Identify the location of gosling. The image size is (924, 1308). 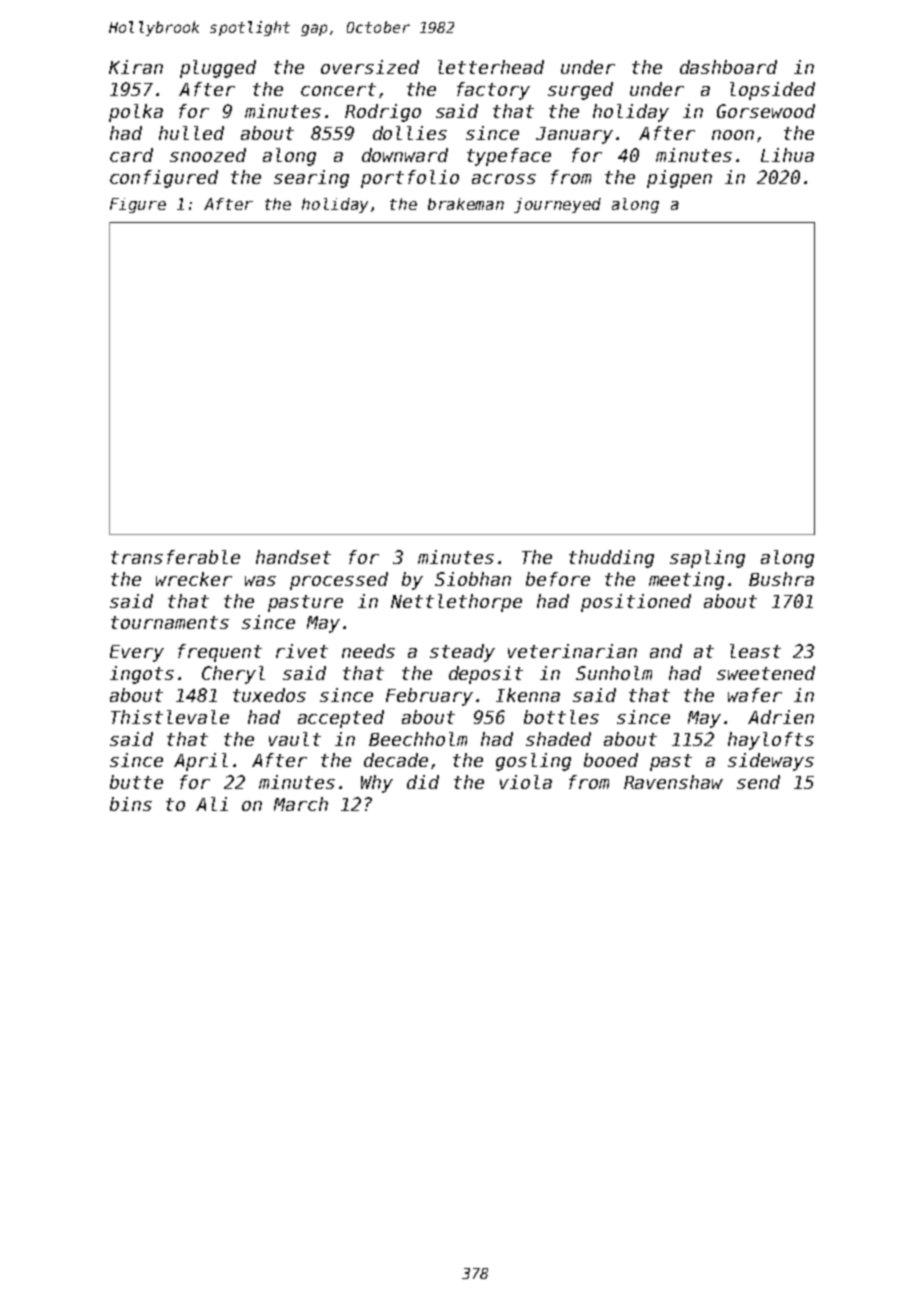
(533, 762).
